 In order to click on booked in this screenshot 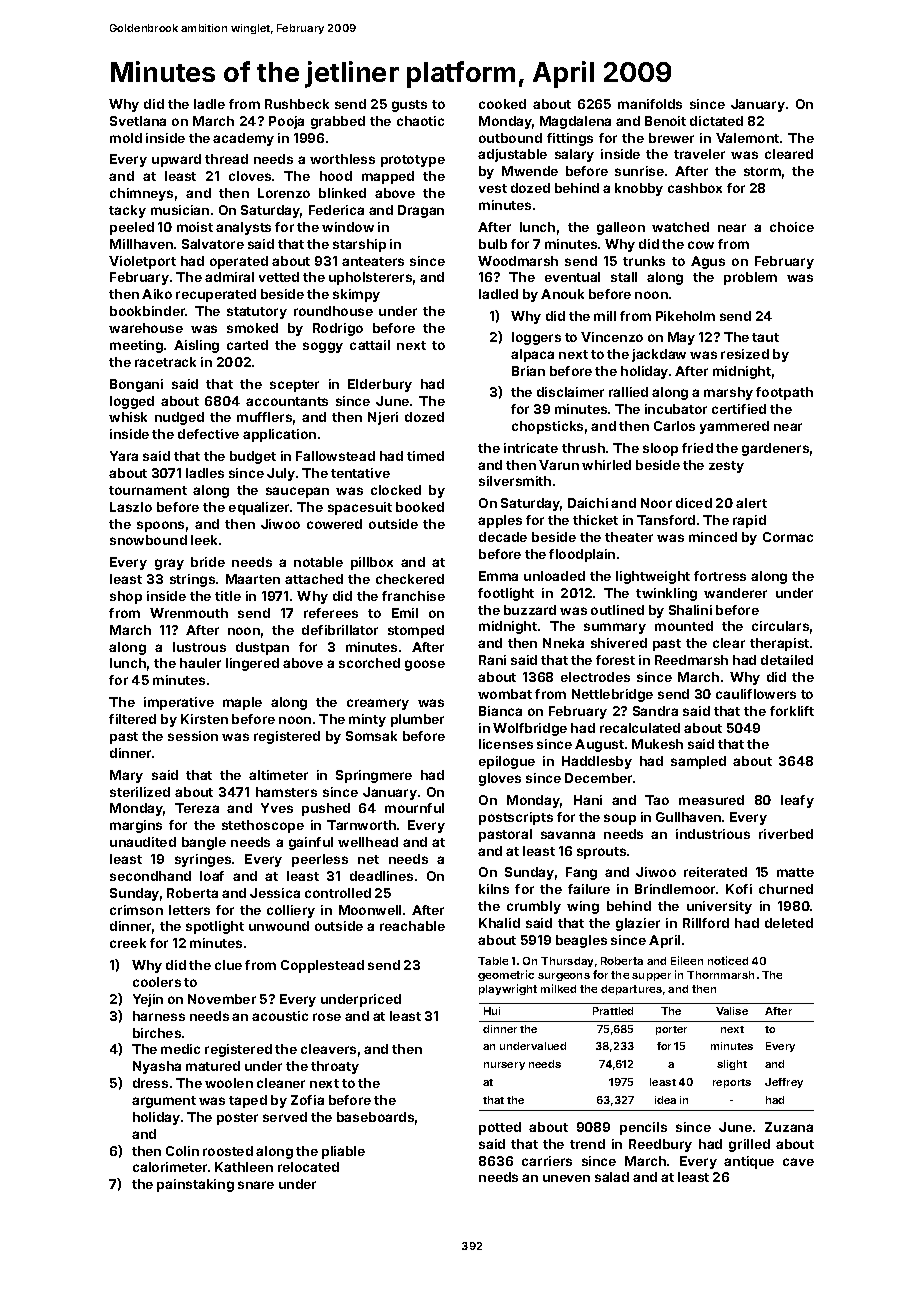, I will do `click(420, 507)`.
